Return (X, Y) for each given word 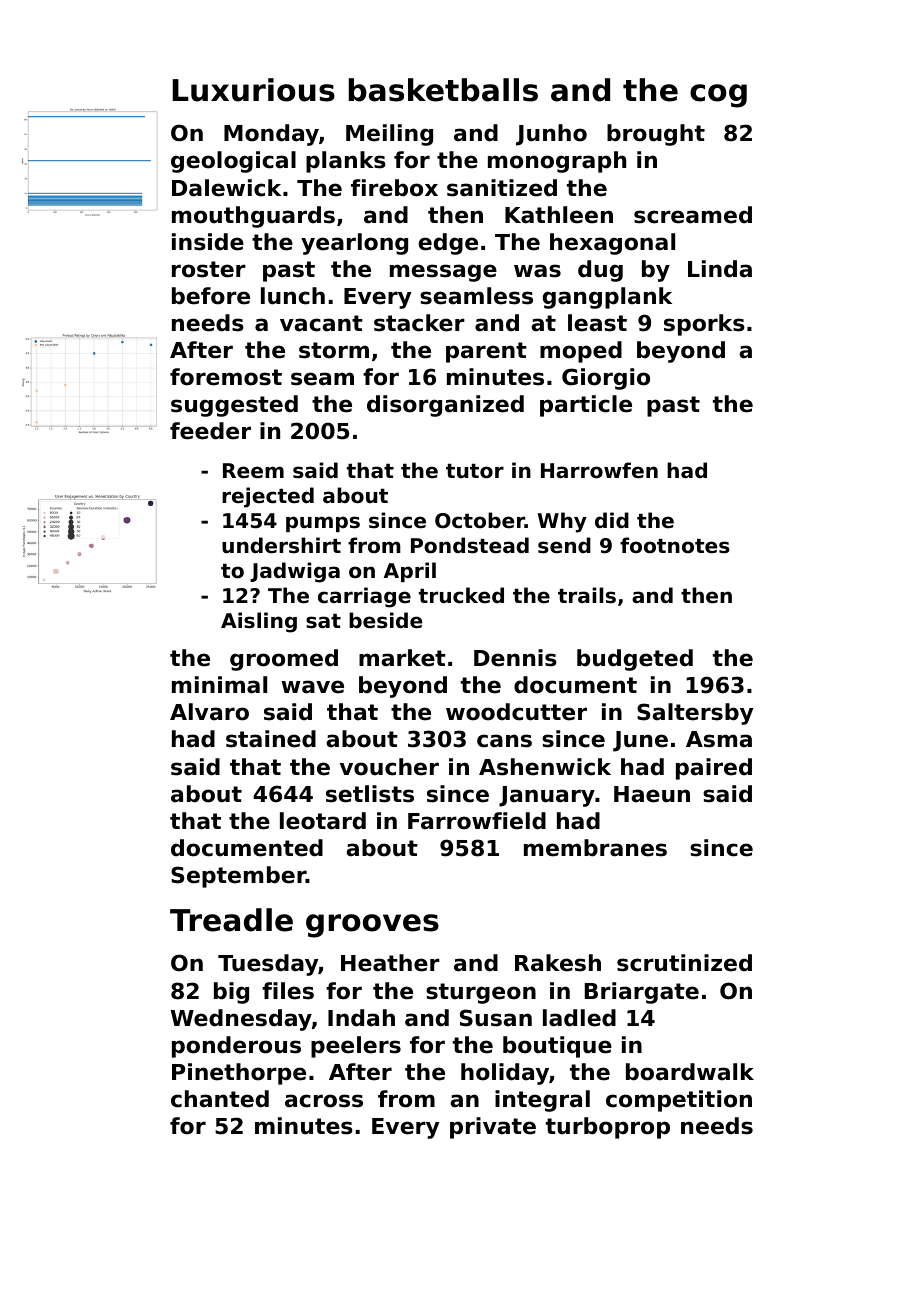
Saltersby (695, 714)
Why (562, 522)
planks (346, 162)
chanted (220, 1099)
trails (587, 595)
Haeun (652, 794)
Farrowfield (477, 821)
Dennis (515, 658)
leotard (323, 821)
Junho (551, 135)
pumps (323, 524)
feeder (210, 431)
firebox (394, 188)
